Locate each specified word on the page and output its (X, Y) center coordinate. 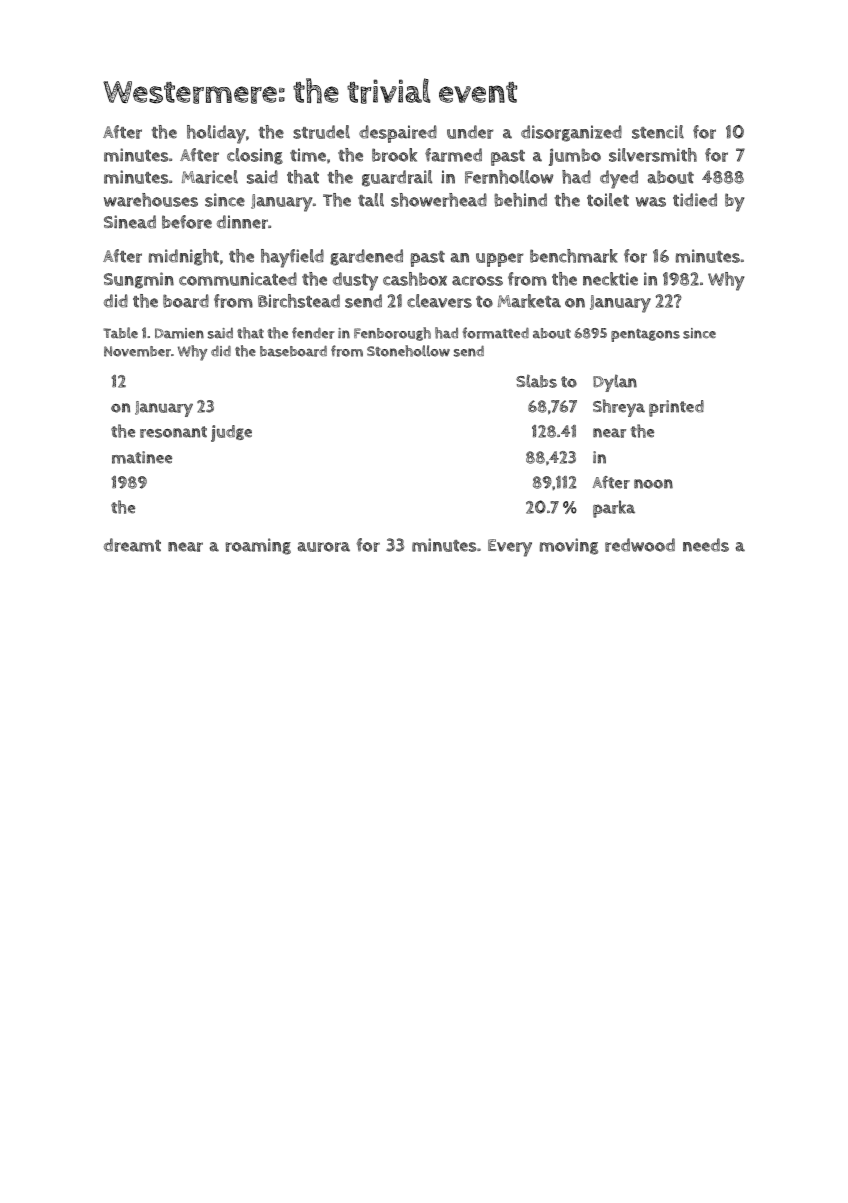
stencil (658, 132)
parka (614, 509)
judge (231, 433)
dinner (242, 222)
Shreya (619, 408)
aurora (324, 547)
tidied (695, 200)
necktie (610, 279)
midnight (184, 257)
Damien (179, 333)
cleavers (439, 301)
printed (676, 408)
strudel (321, 132)
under (470, 132)
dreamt (132, 545)
